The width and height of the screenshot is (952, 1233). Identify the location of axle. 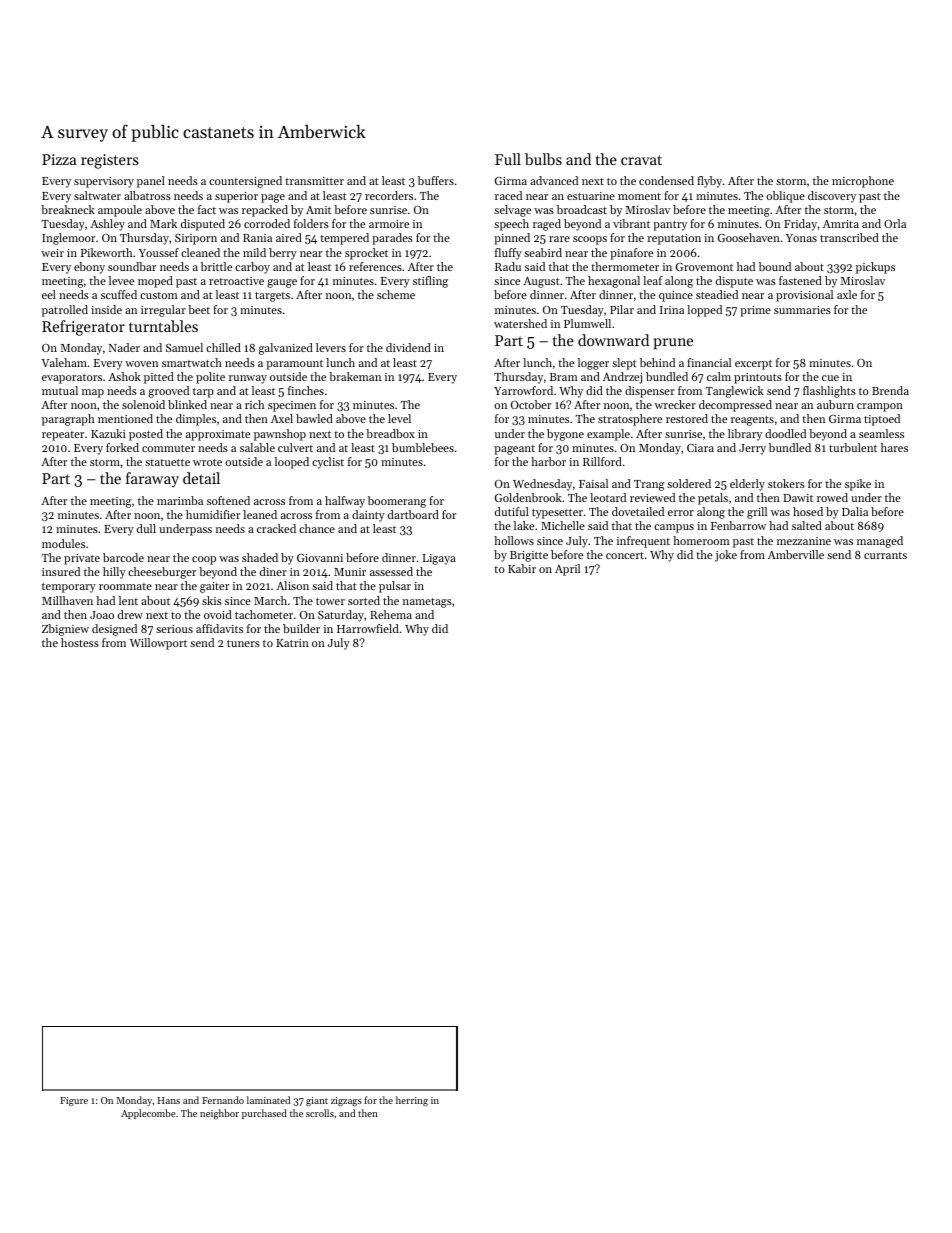
(847, 294).
